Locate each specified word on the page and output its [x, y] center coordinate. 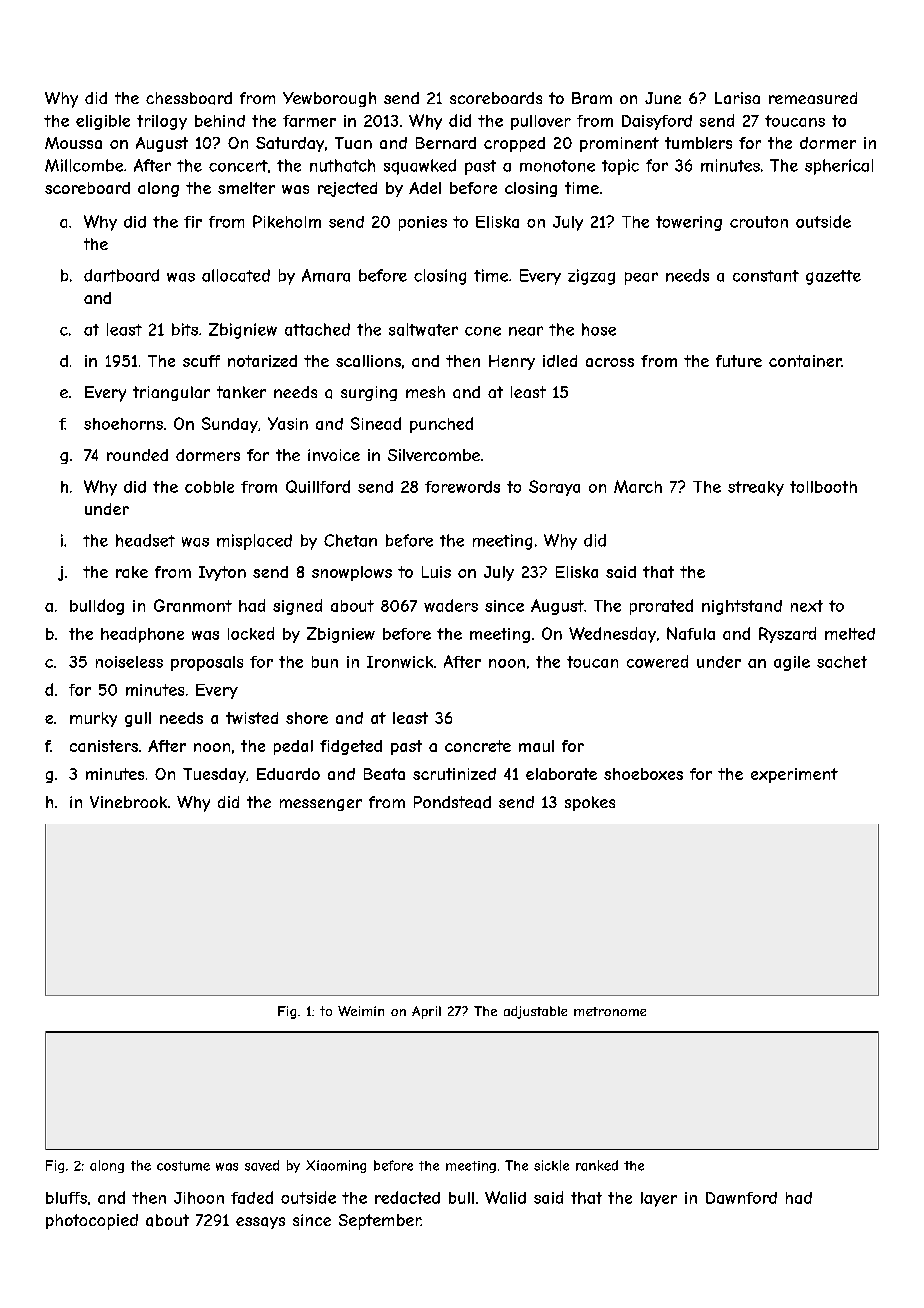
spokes [590, 803]
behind [220, 121]
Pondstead [452, 802]
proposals [207, 663]
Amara [326, 275]
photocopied [92, 1222]
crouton [759, 222]
